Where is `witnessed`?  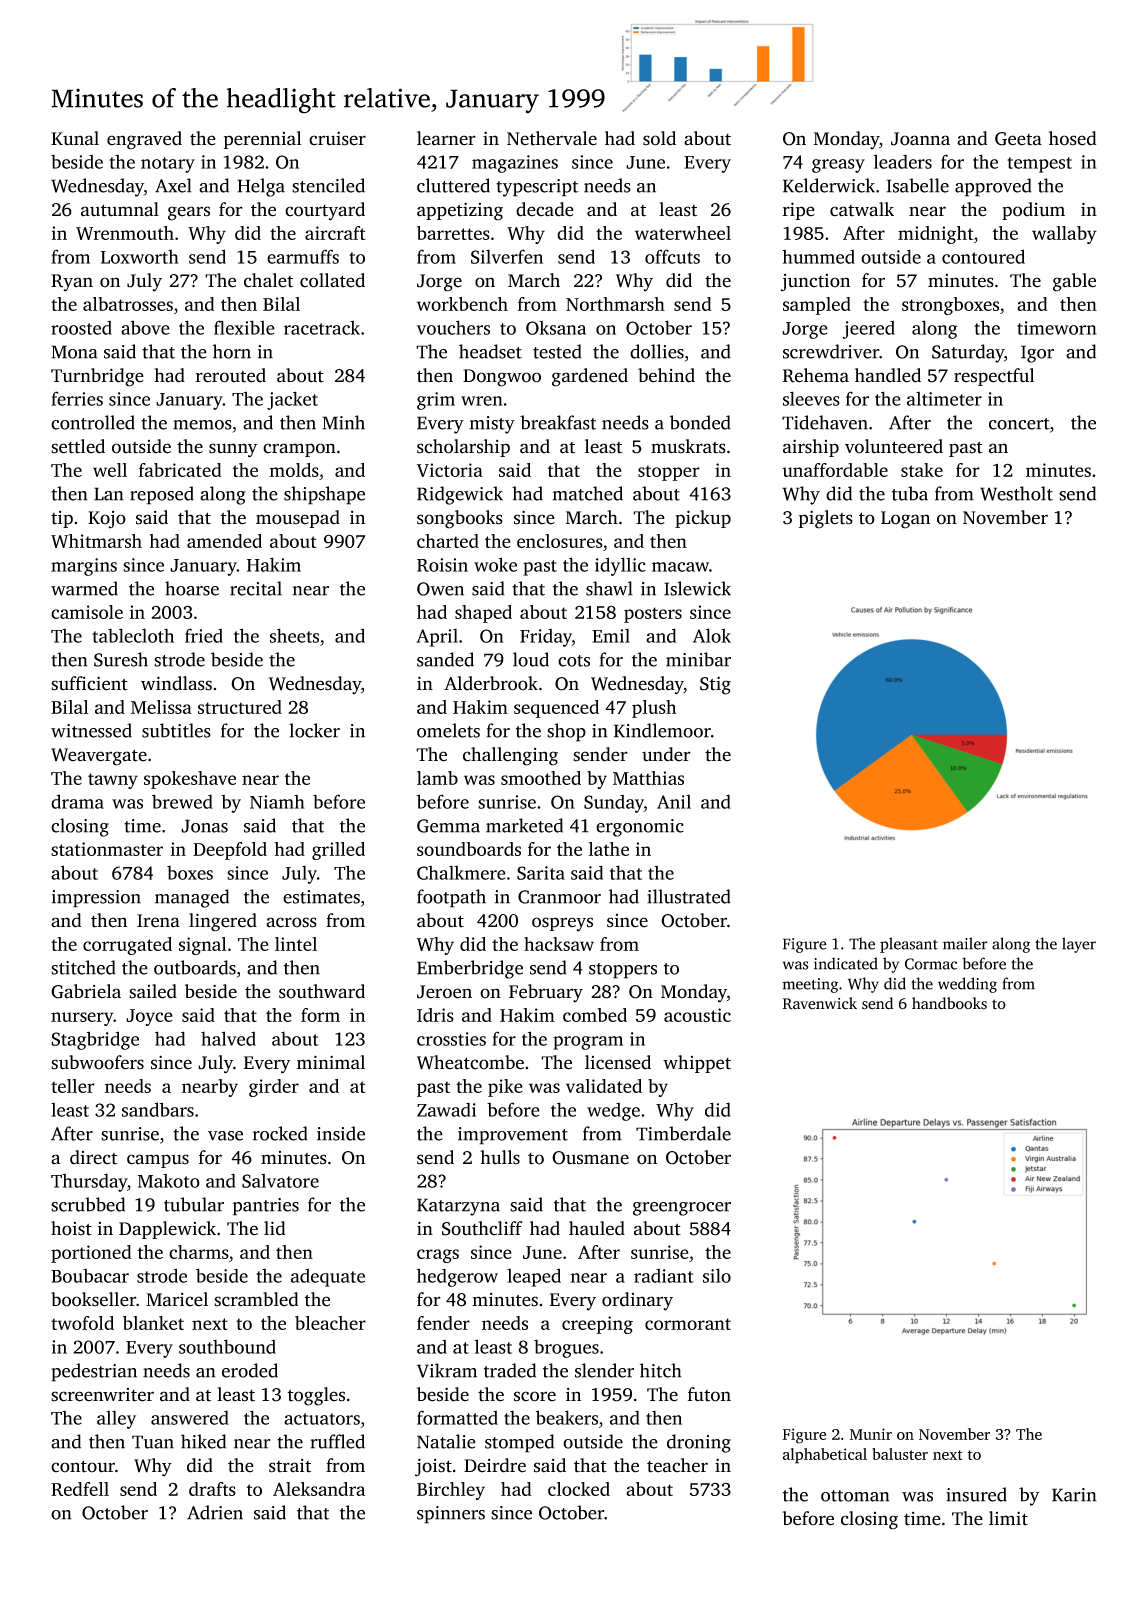 witnessed is located at coordinates (91, 730).
